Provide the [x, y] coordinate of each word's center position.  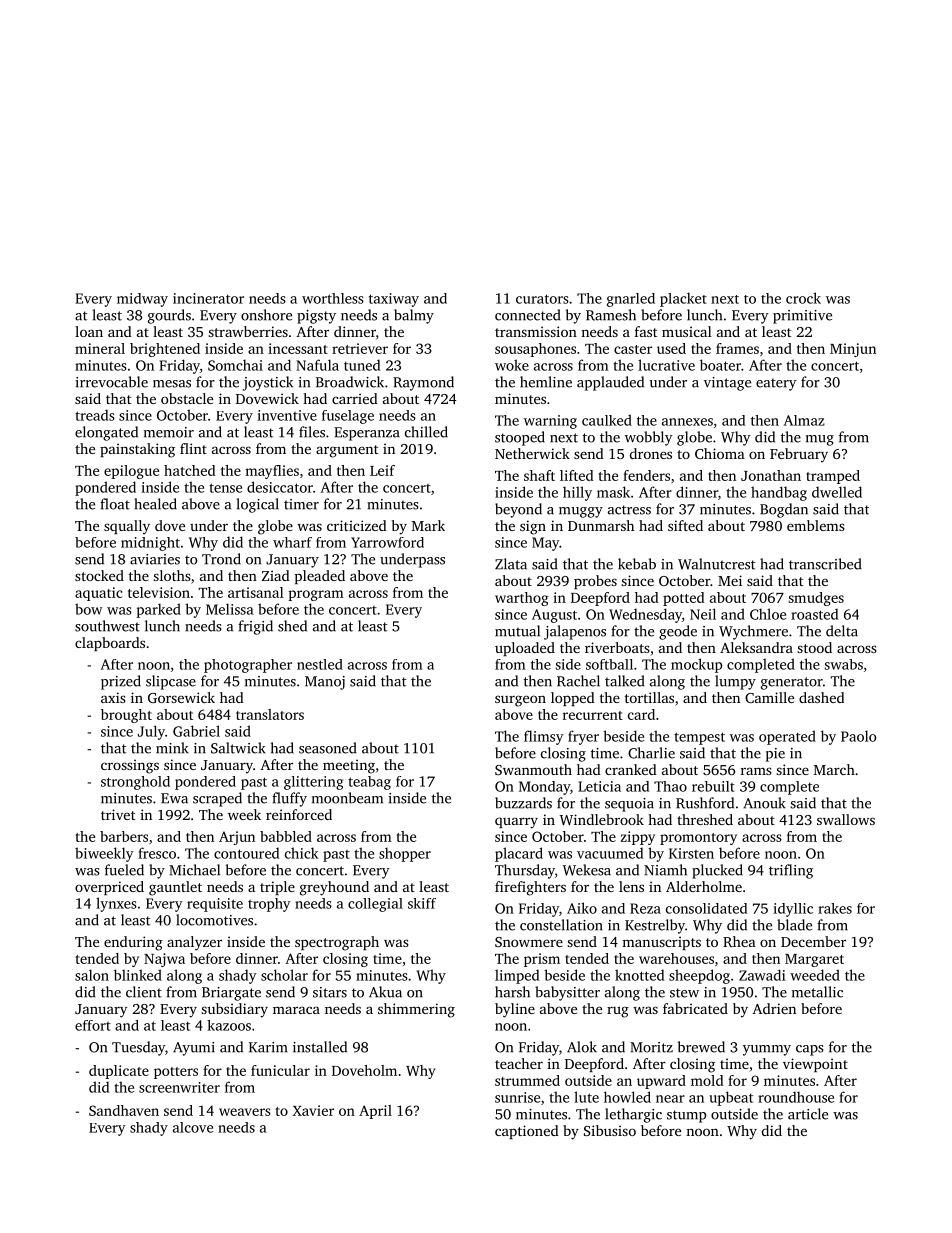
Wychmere [753, 632]
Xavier [313, 1110]
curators [542, 299]
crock [803, 298]
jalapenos [575, 632]
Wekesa [587, 870]
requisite [215, 905]
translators [270, 714]
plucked [717, 871]
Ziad [276, 575]
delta [842, 631]
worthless [333, 298]
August [554, 616]
